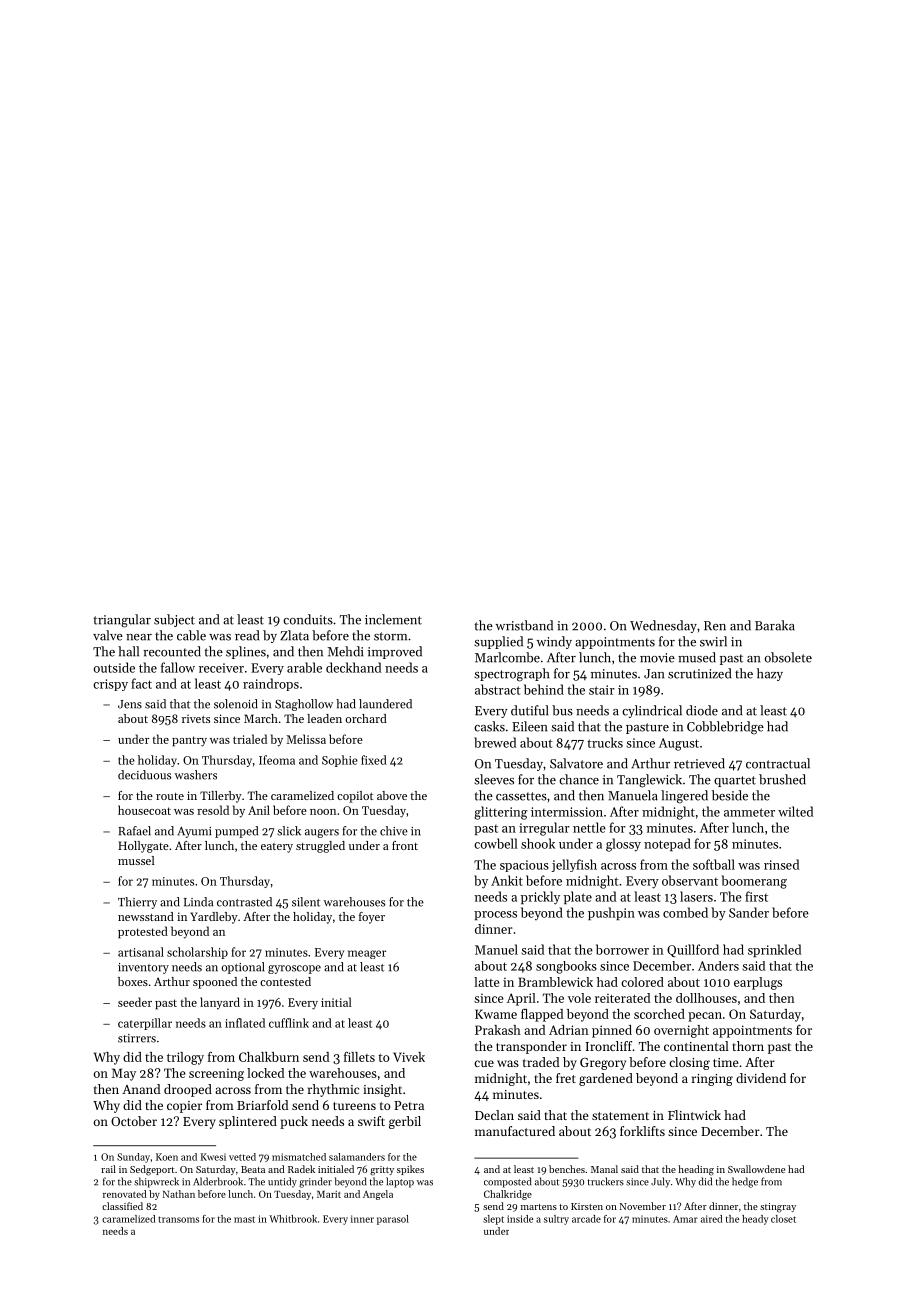  I want to click on cufflink, so click(289, 1023).
